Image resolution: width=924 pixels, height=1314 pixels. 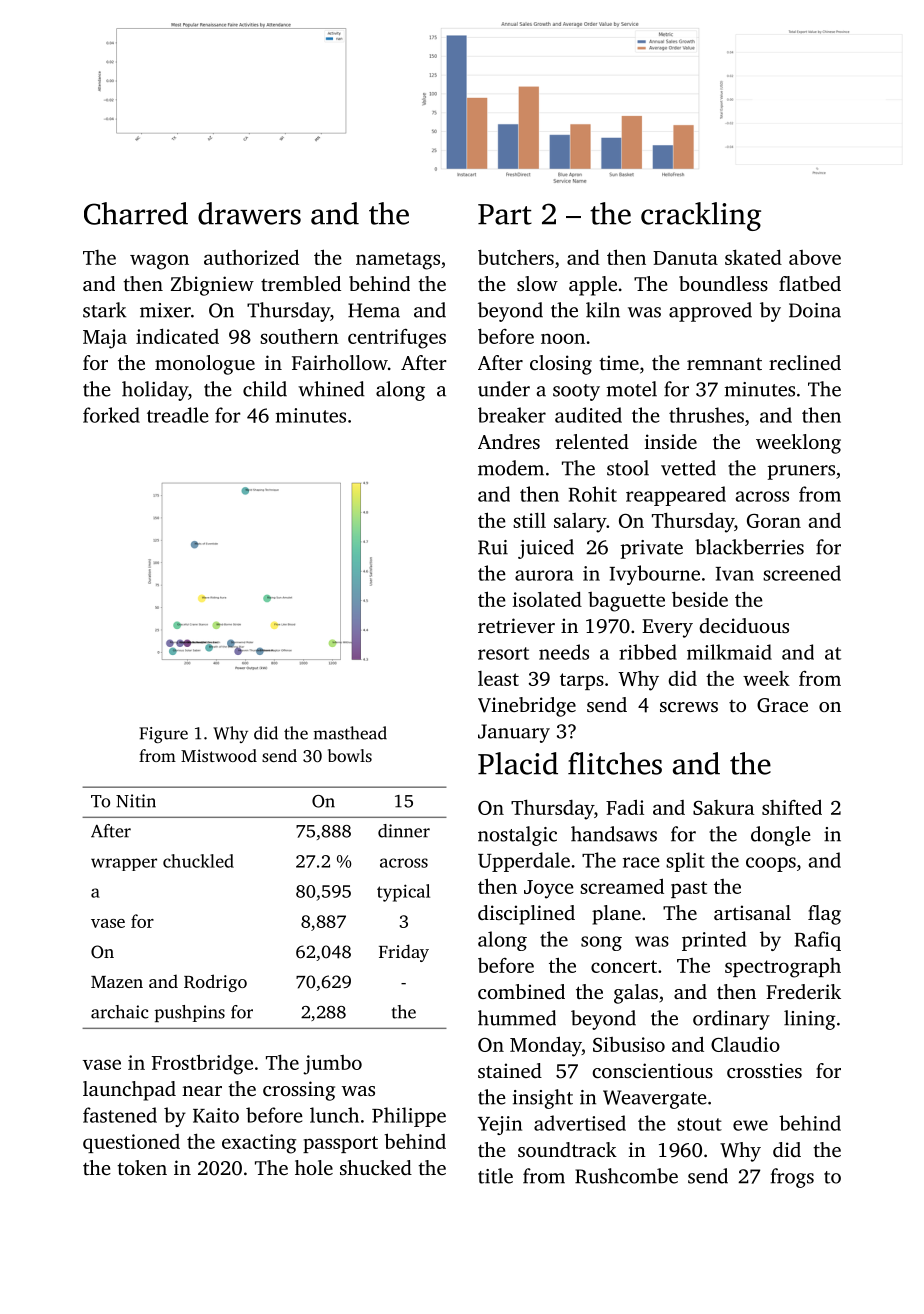 What do you see at coordinates (178, 415) in the screenshot?
I see `treadle` at bounding box center [178, 415].
